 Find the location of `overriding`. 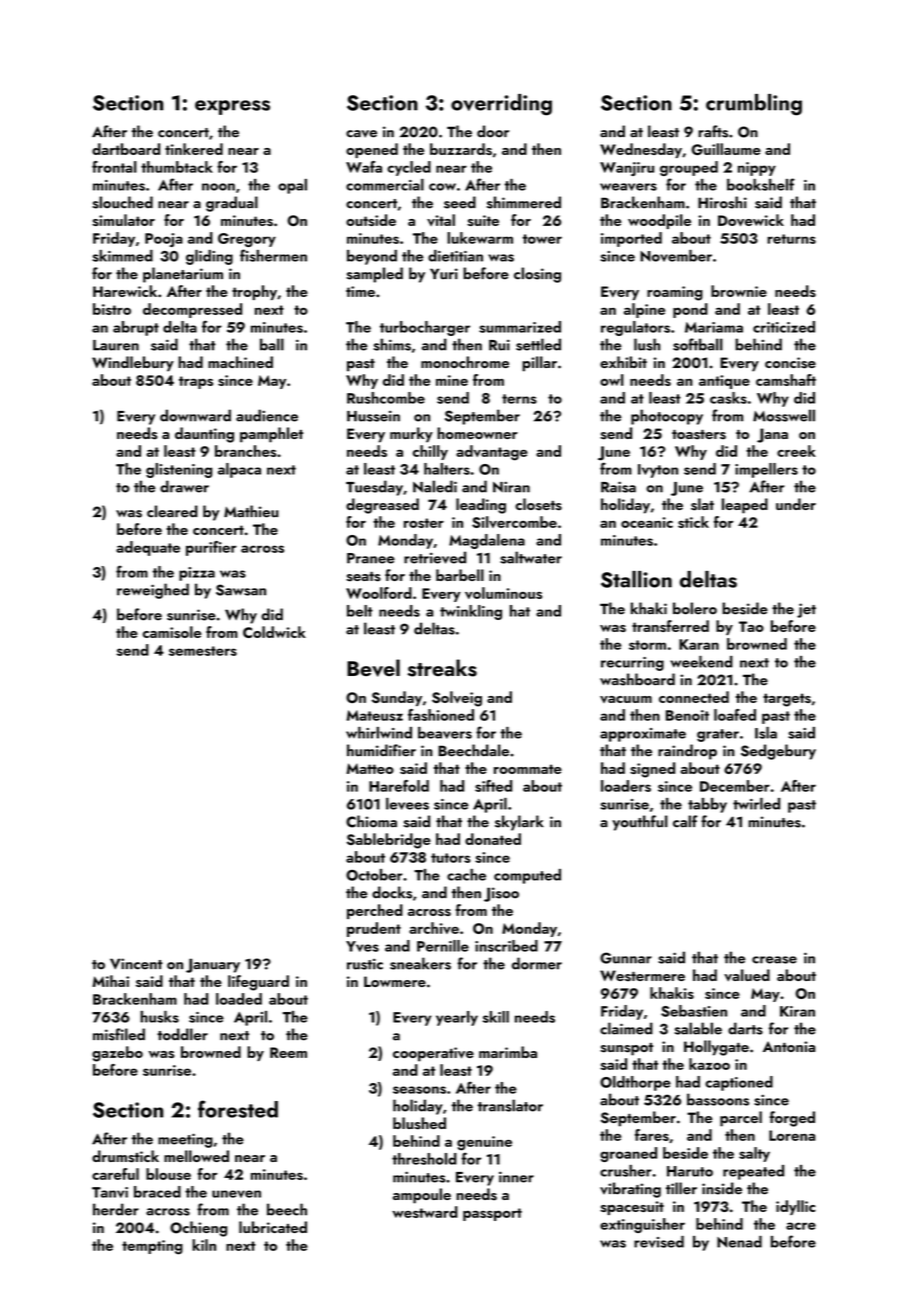

overriding is located at coordinates (501, 105).
